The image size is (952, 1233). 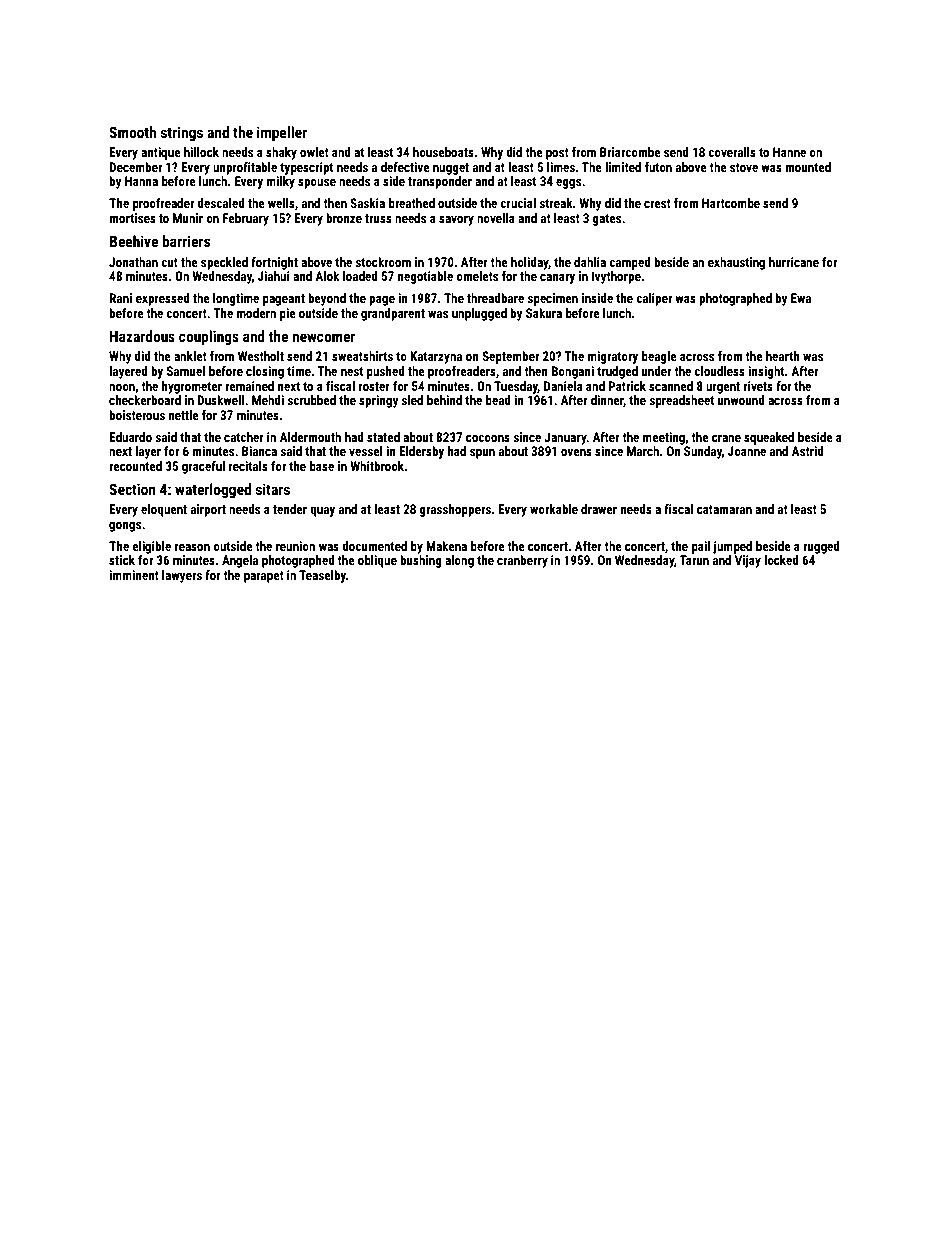 I want to click on reason, so click(x=192, y=547).
